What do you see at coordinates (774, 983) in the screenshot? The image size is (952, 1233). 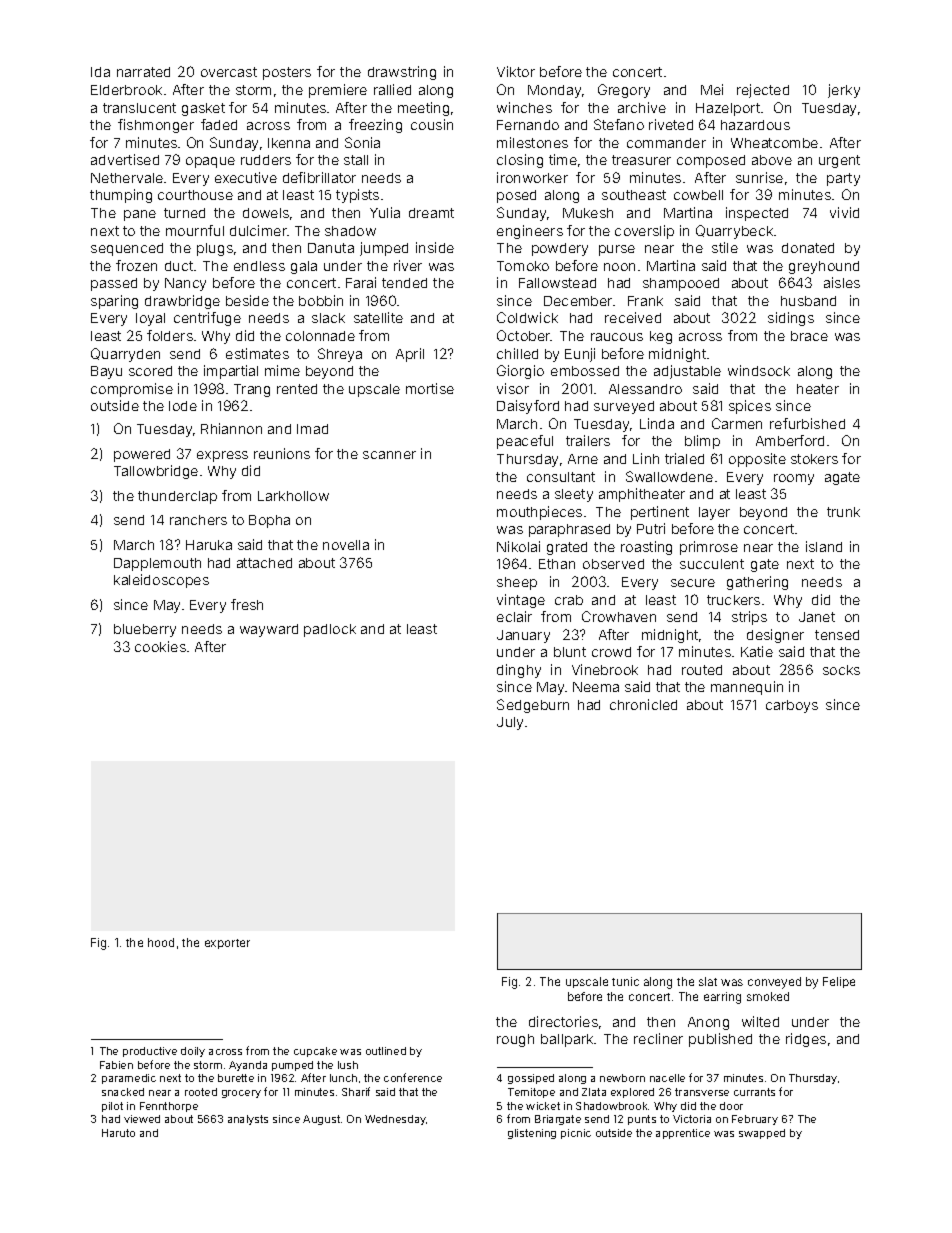 I see `conveyed` at bounding box center [774, 983].
